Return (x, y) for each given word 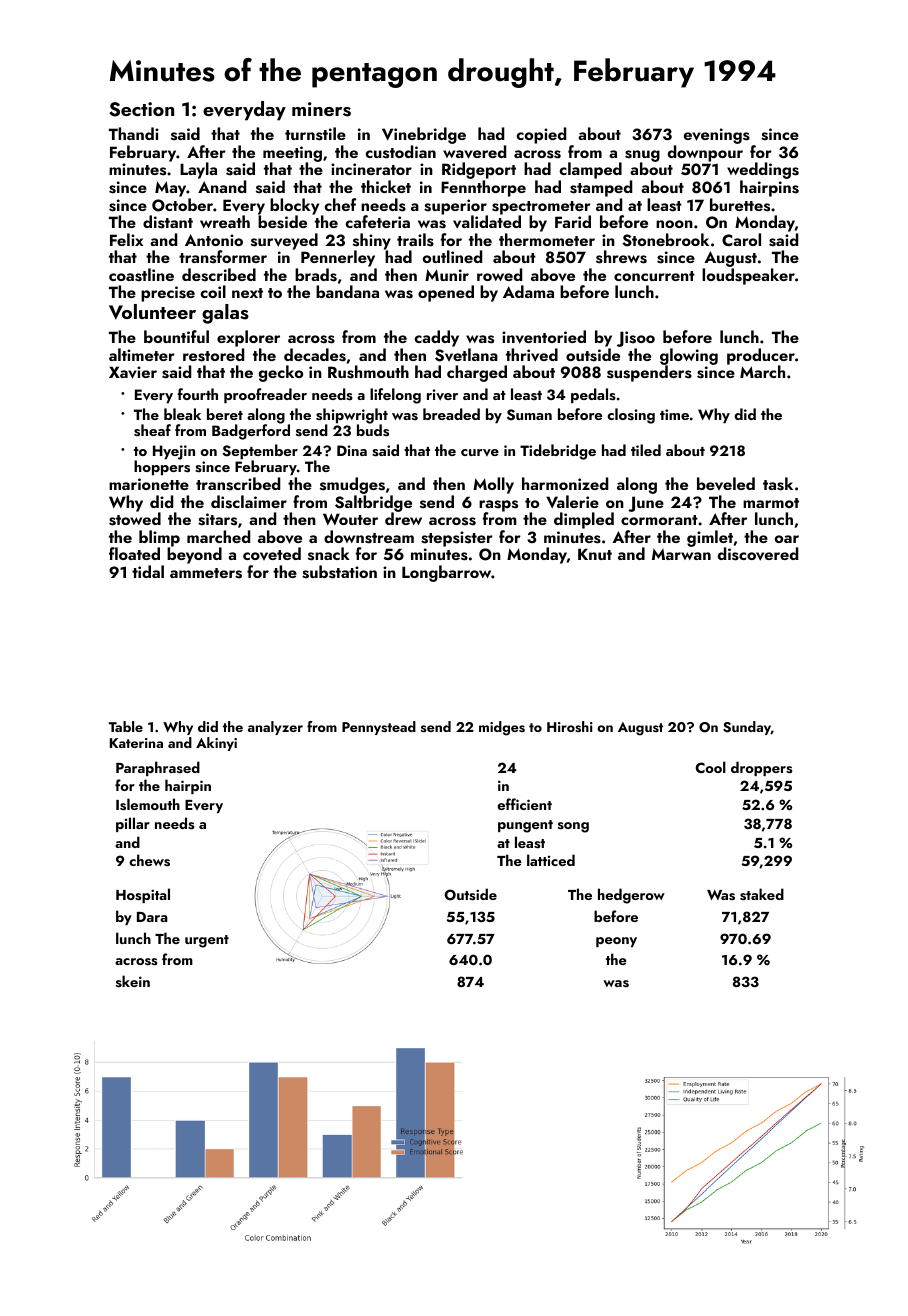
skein (133, 981)
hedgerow (631, 896)
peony (616, 942)
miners (321, 109)
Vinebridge (424, 135)
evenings (717, 136)
